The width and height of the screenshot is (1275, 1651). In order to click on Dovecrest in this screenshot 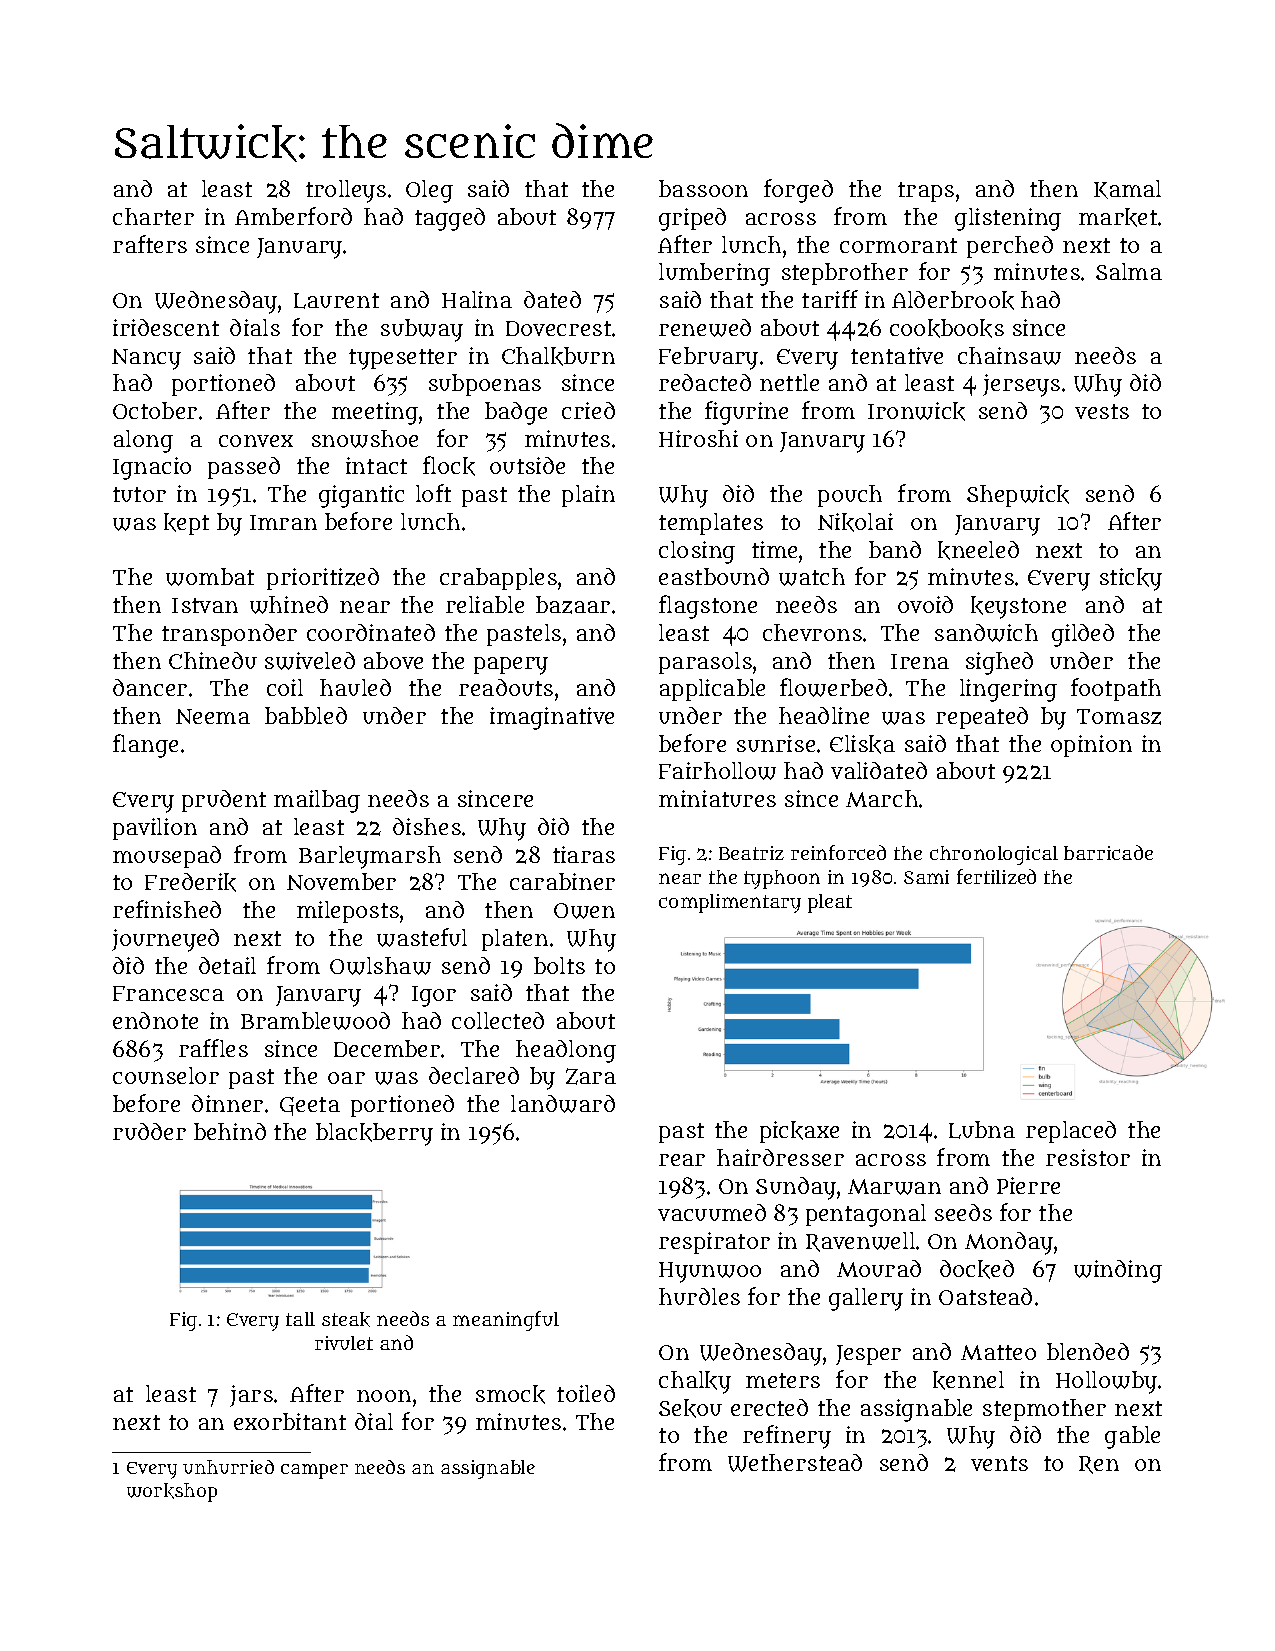, I will do `click(558, 328)`.
